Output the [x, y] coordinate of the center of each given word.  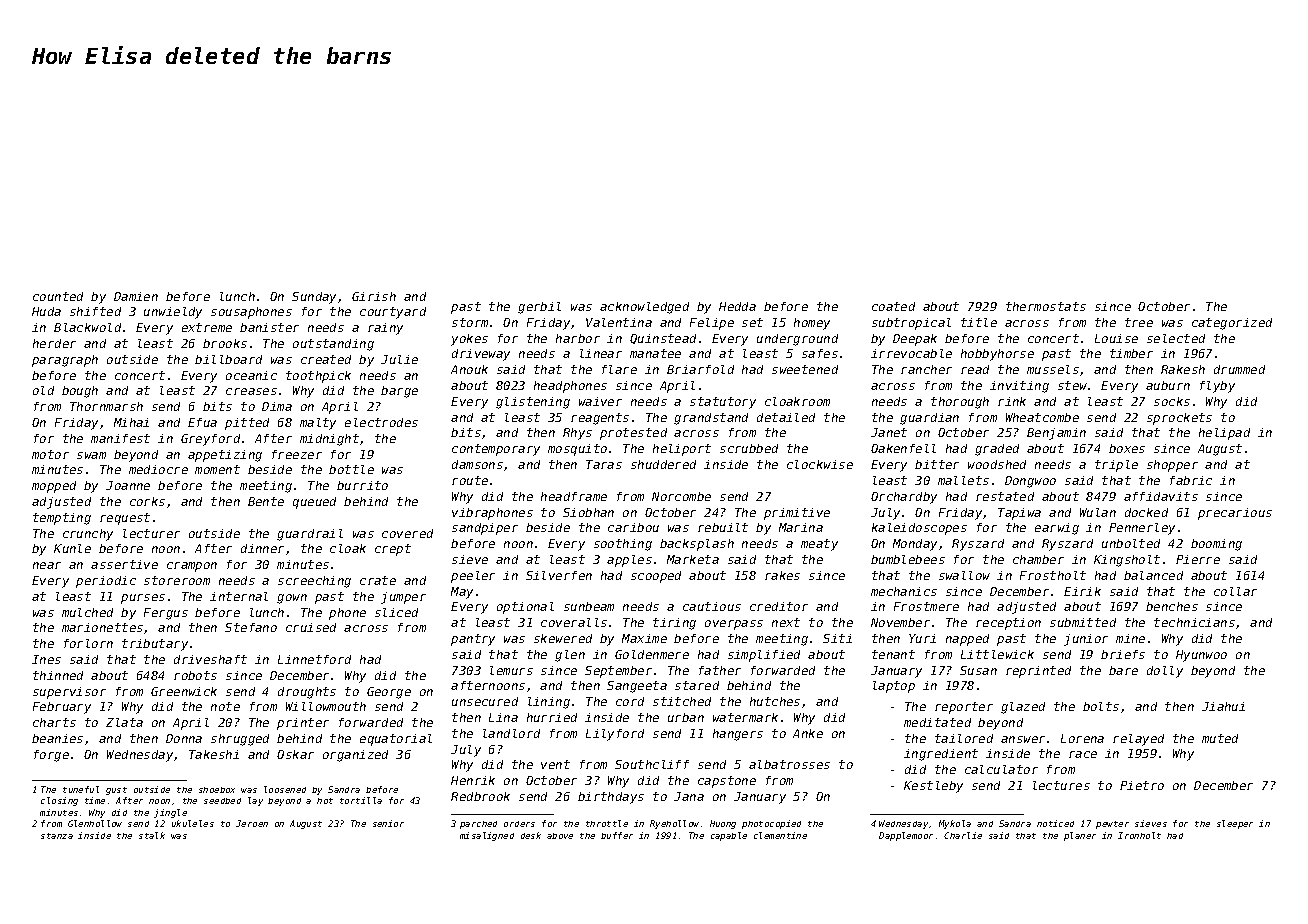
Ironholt [1139, 835]
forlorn [88, 643]
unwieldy [173, 313]
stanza [57, 836]
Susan [978, 670]
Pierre [1198, 559]
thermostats [1046, 306]
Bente [266, 501]
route [470, 480]
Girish [374, 296]
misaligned [487, 836]
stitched [682, 701]
